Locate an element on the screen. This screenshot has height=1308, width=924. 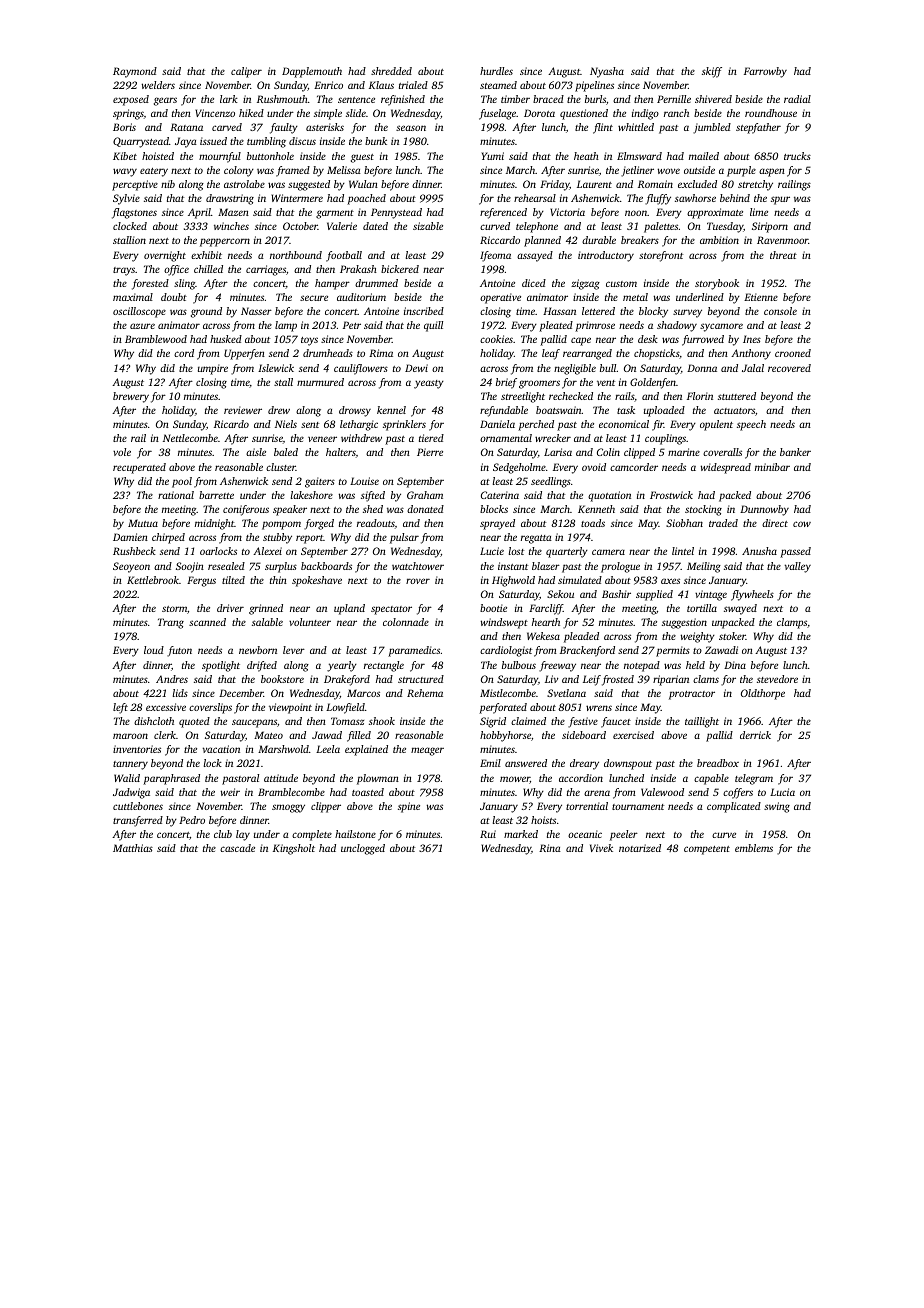
furrowed is located at coordinates (703, 340).
